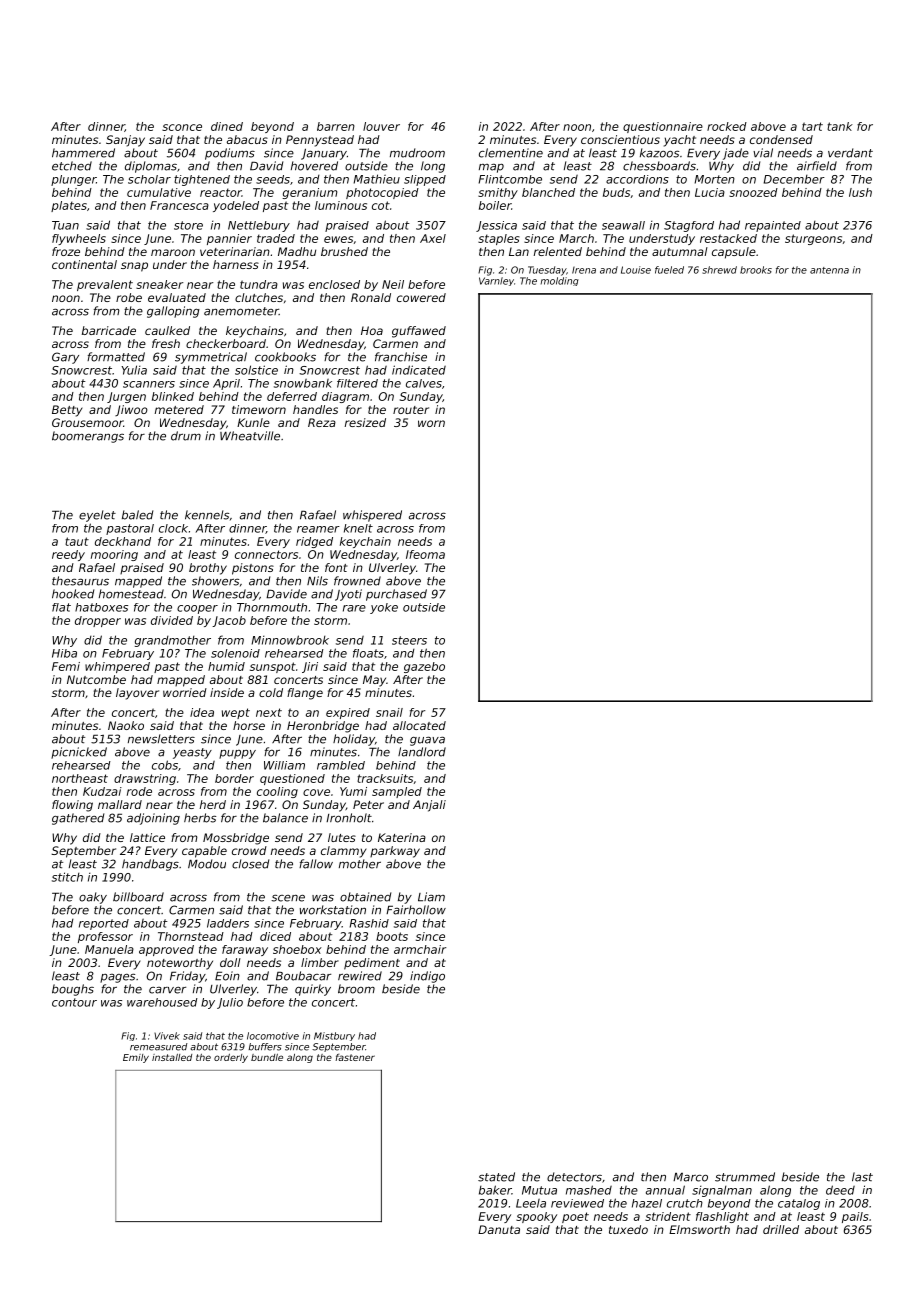 The width and height of the image is (924, 1308). What do you see at coordinates (65, 358) in the image?
I see `Gary` at bounding box center [65, 358].
